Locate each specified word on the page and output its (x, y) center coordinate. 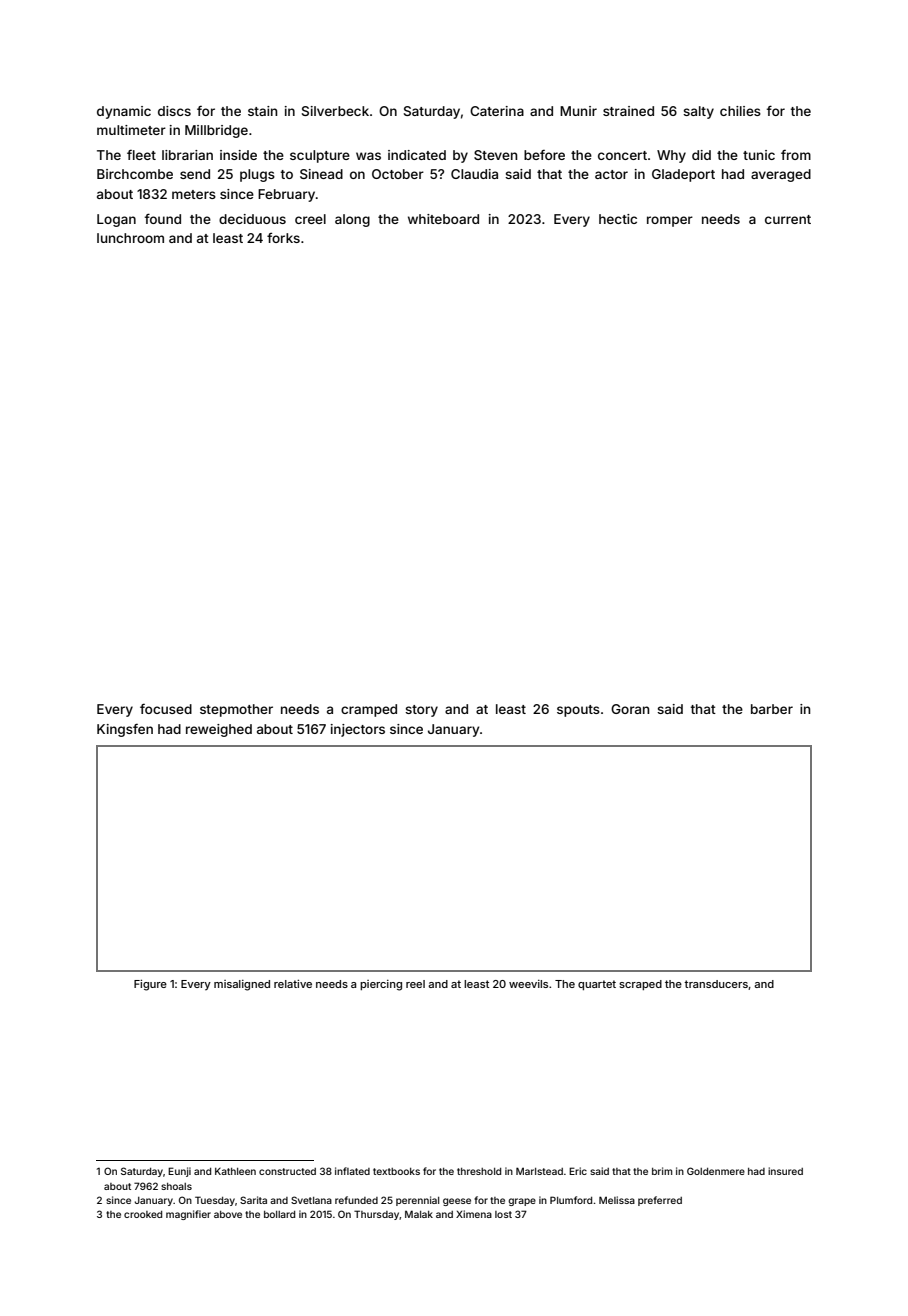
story (421, 711)
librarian (187, 155)
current (788, 219)
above (228, 1214)
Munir (578, 111)
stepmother (236, 710)
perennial (417, 1201)
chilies (740, 111)
